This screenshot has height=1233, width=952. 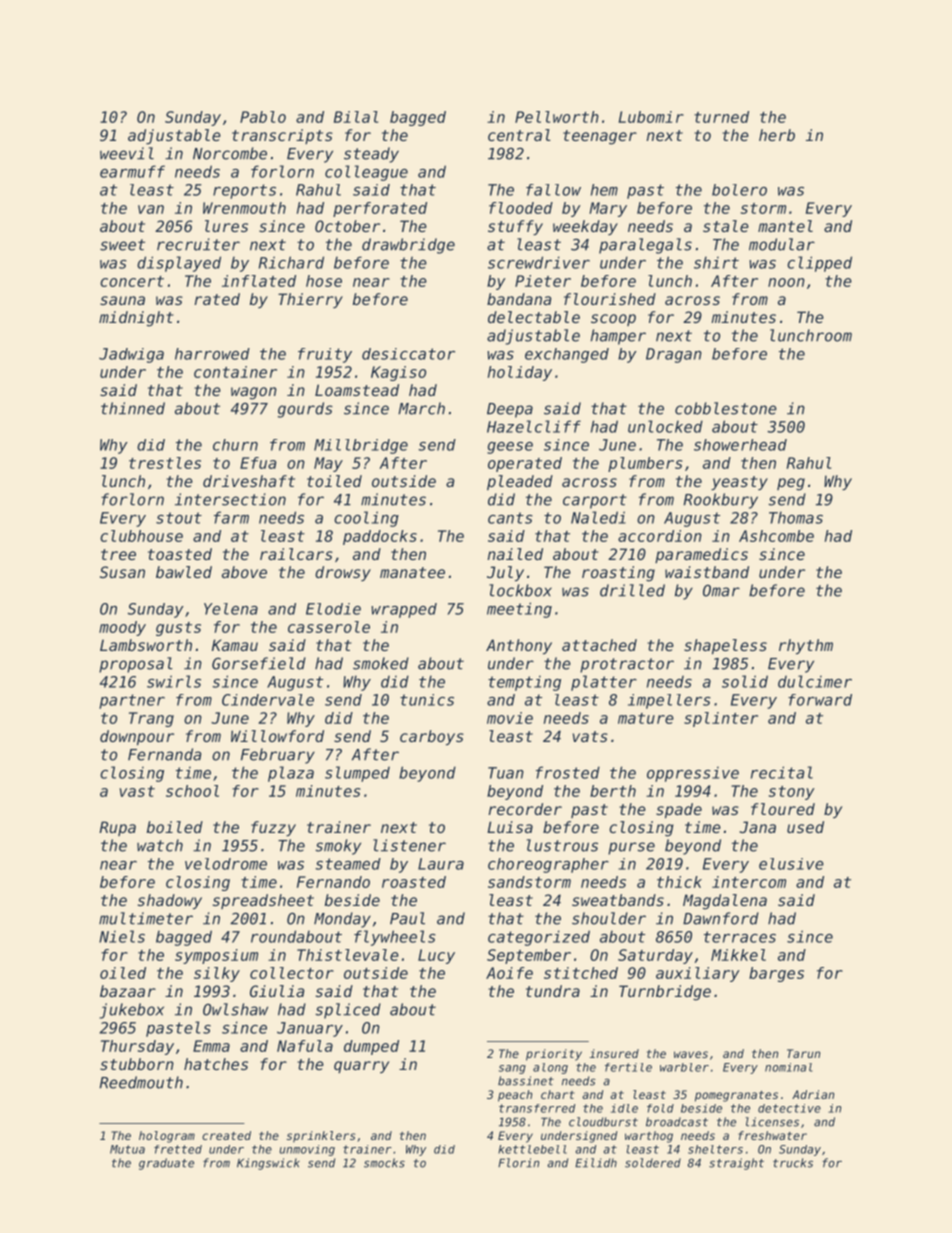 What do you see at coordinates (409, 845) in the screenshot?
I see `listener` at bounding box center [409, 845].
